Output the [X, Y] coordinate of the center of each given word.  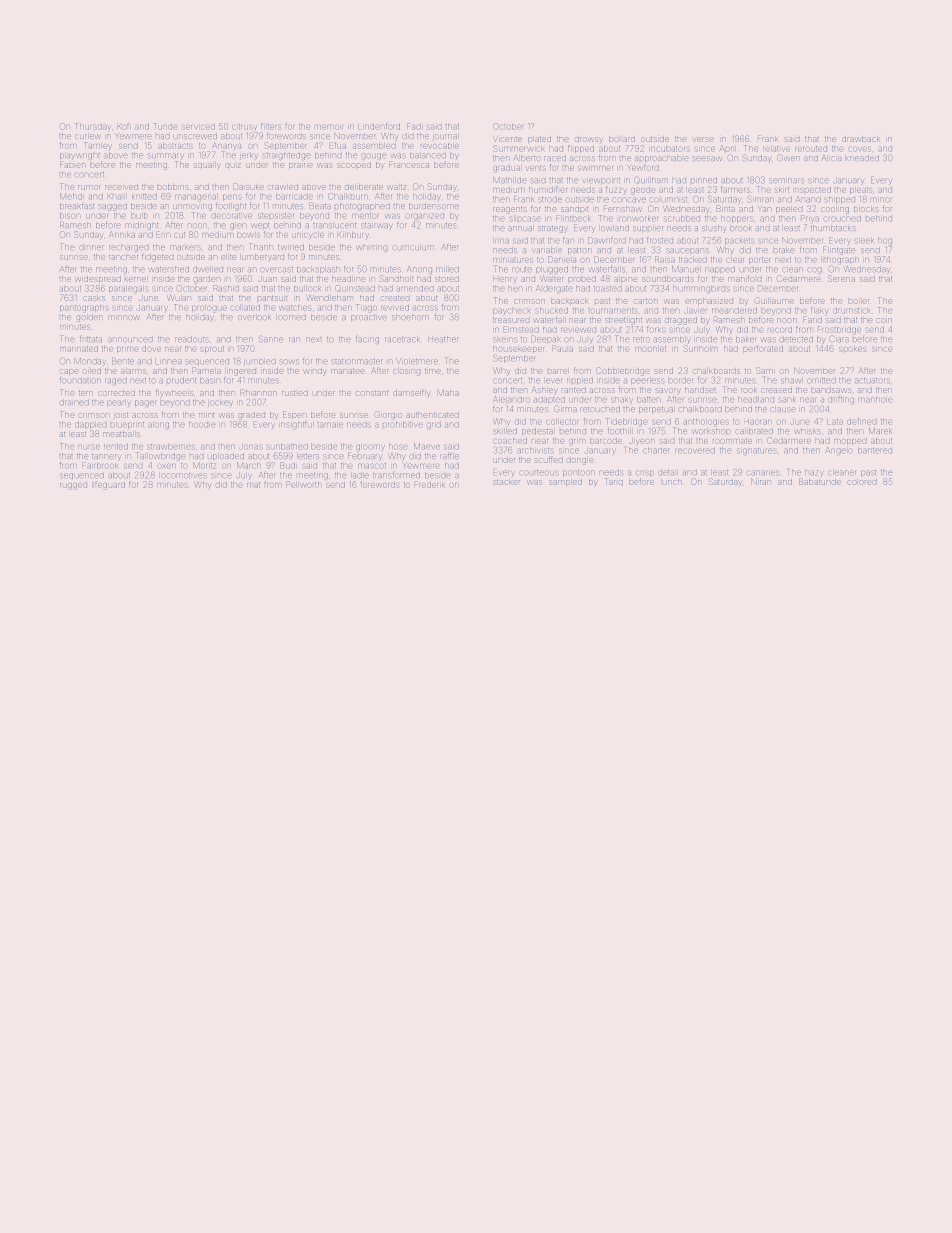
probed [582, 279]
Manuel [685, 269]
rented [116, 446]
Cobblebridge [623, 371]
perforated [763, 348]
